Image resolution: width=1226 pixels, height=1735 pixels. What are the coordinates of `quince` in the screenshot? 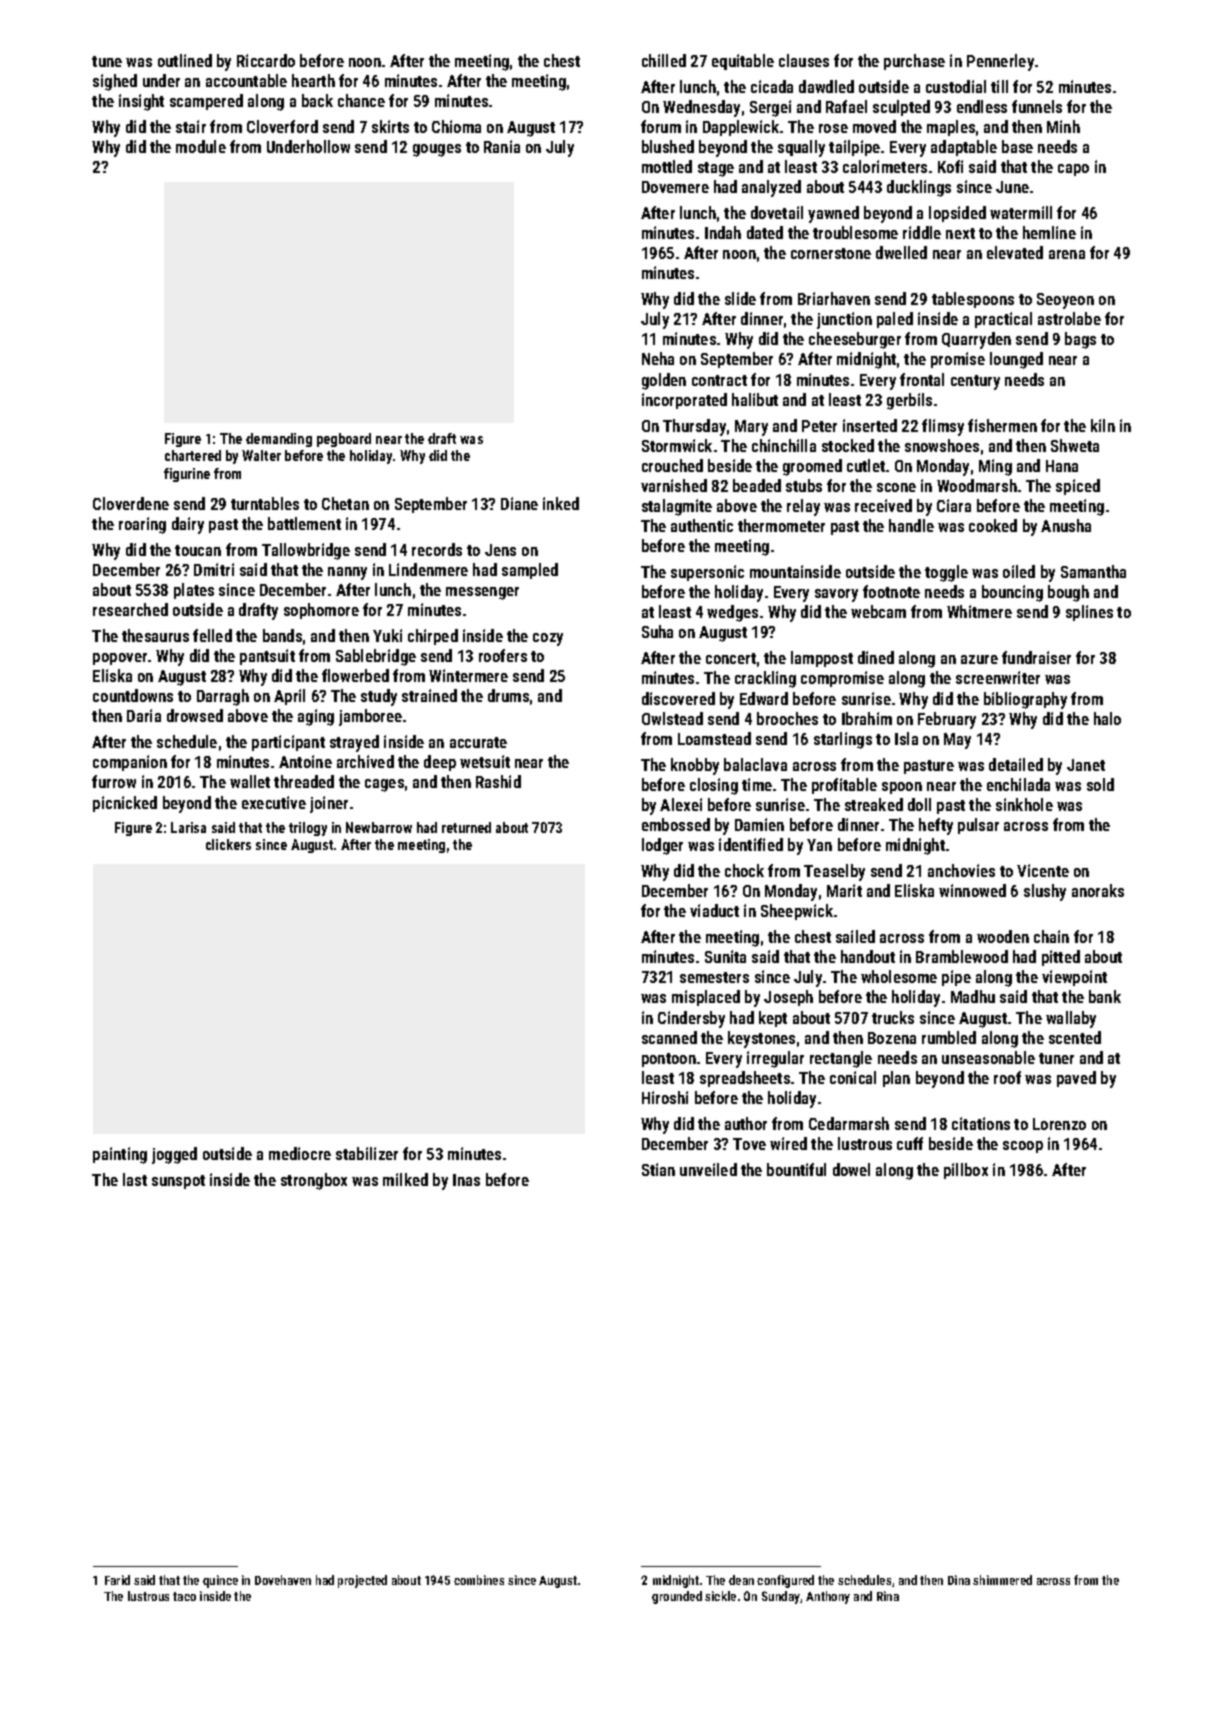 It's located at (220, 1581).
